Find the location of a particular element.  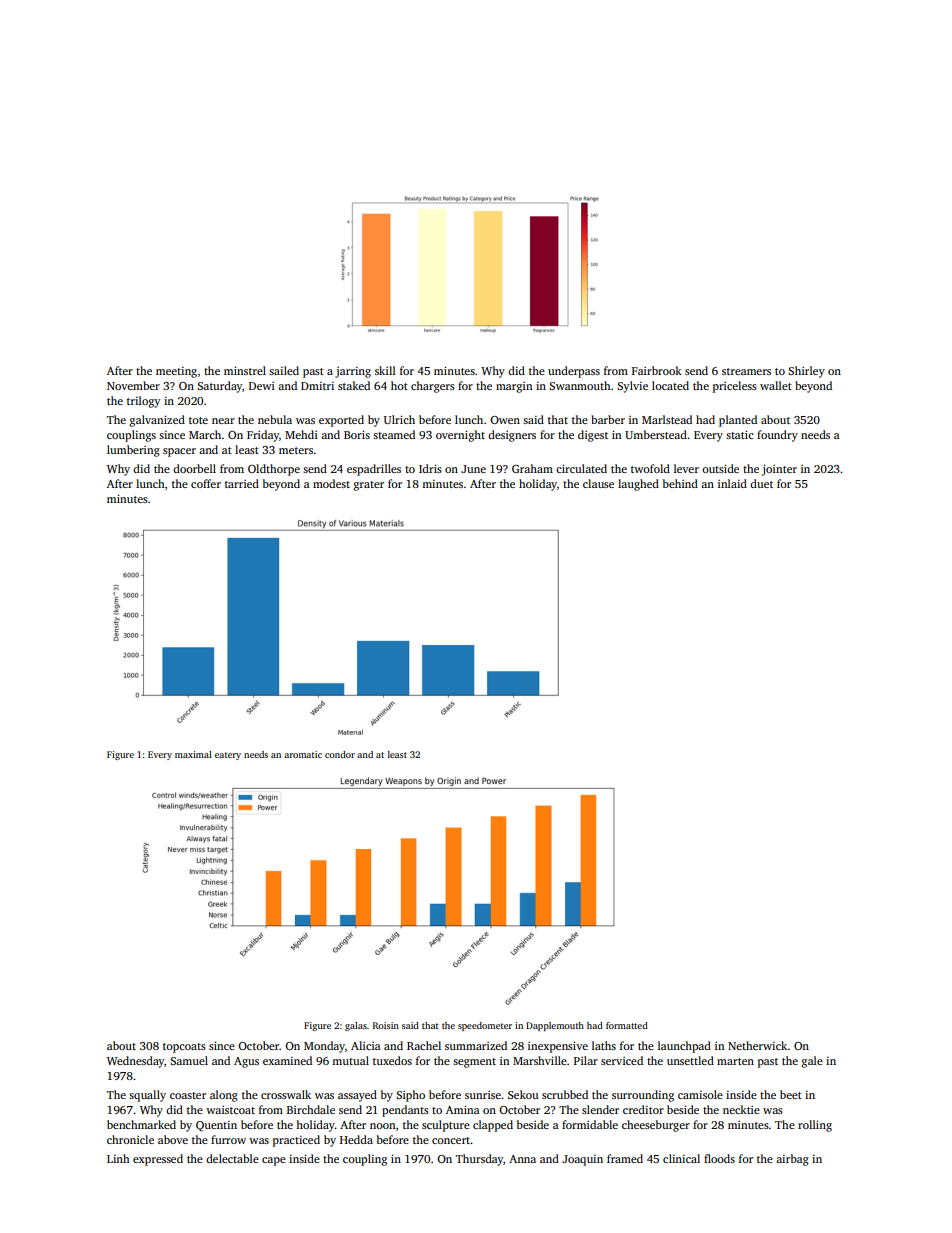

tarried is located at coordinates (242, 483).
